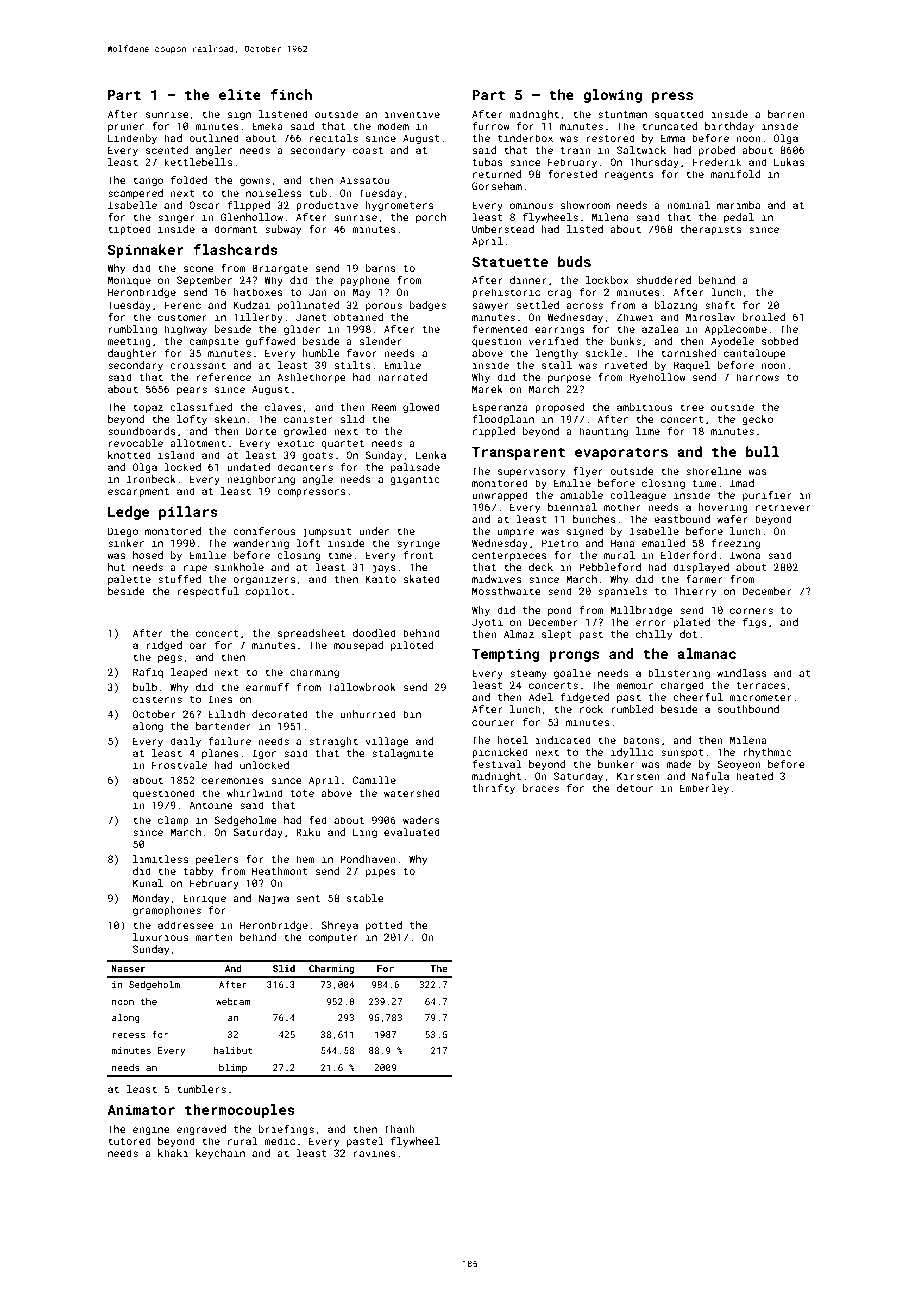 Image resolution: width=924 pixels, height=1308 pixels. What do you see at coordinates (736, 330) in the document?
I see `Applecombe` at bounding box center [736, 330].
